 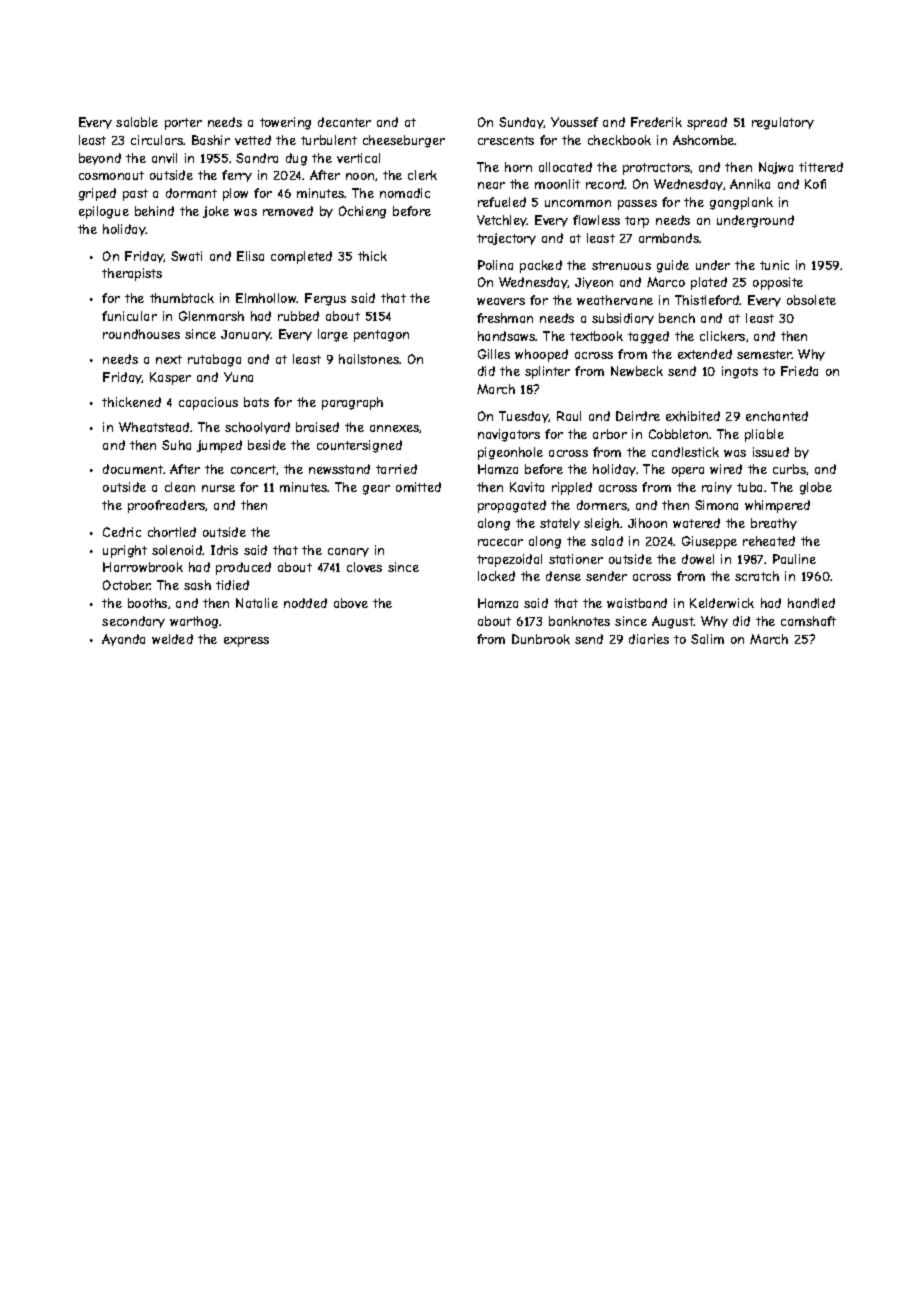 I want to click on whooped, so click(x=541, y=355).
